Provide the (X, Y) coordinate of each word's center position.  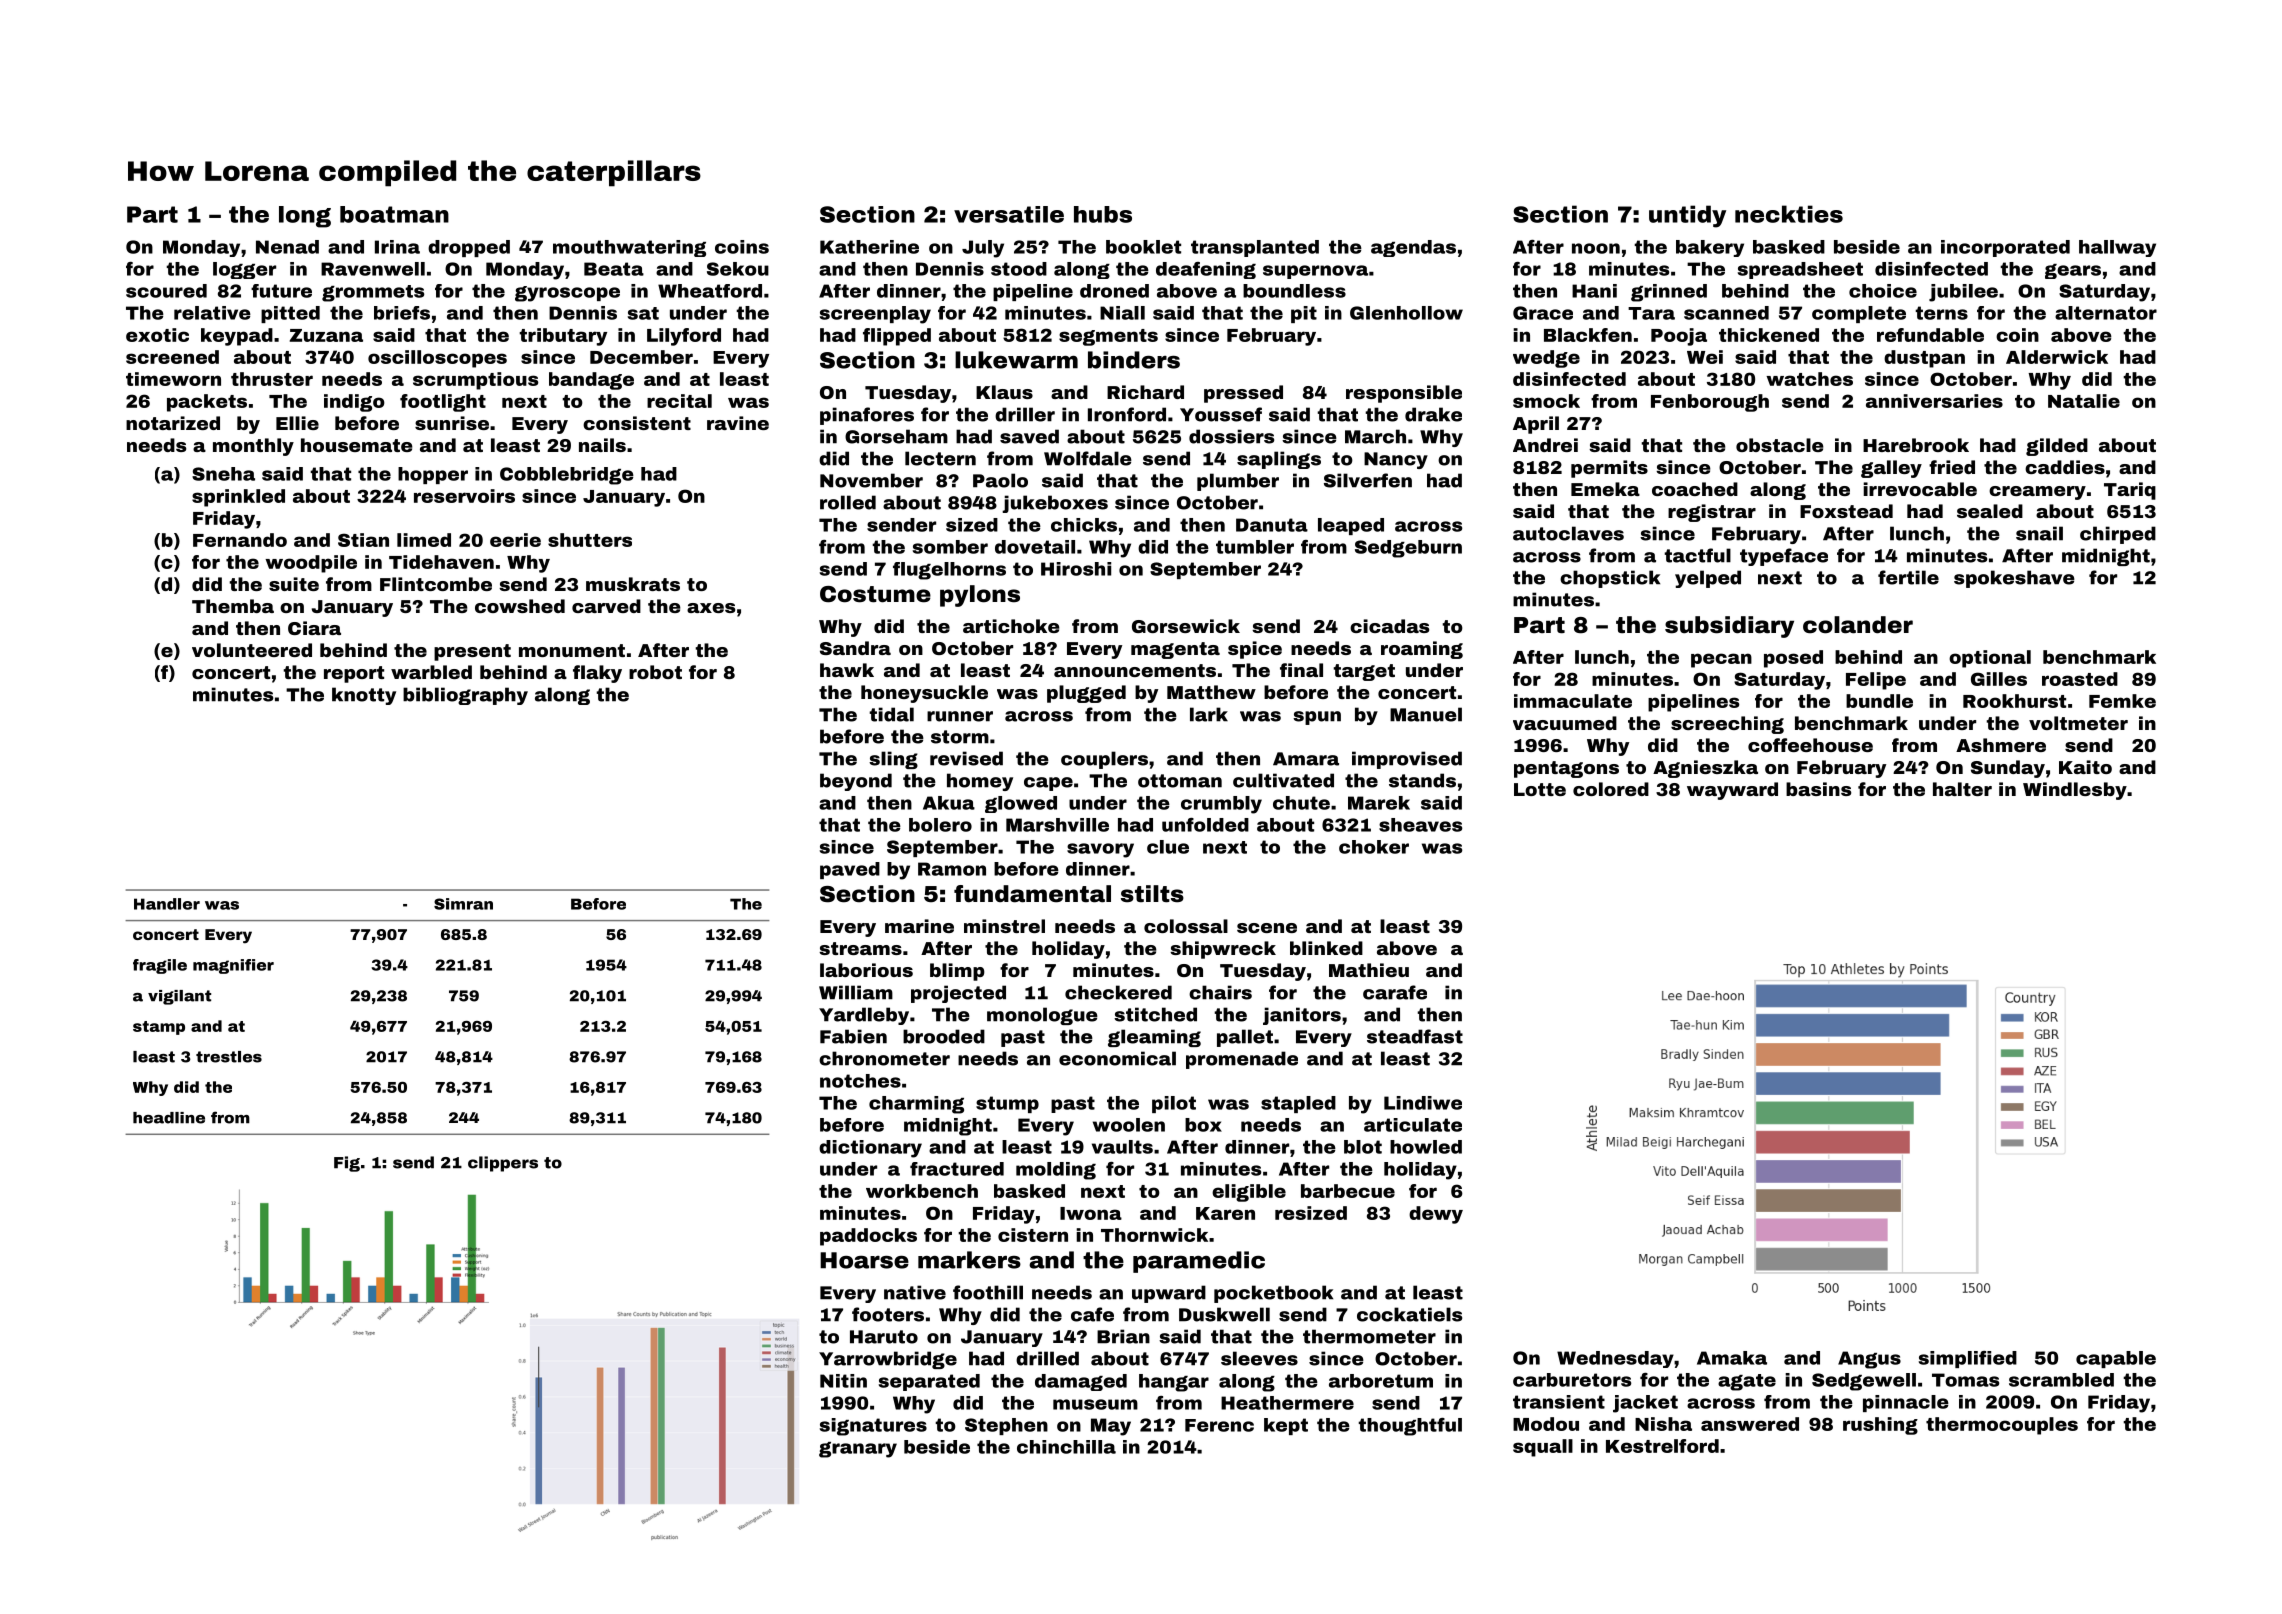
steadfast (1415, 1036)
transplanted (1255, 248)
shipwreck (1223, 950)
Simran (463, 904)
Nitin (843, 1381)
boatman (394, 214)
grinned (1669, 293)
